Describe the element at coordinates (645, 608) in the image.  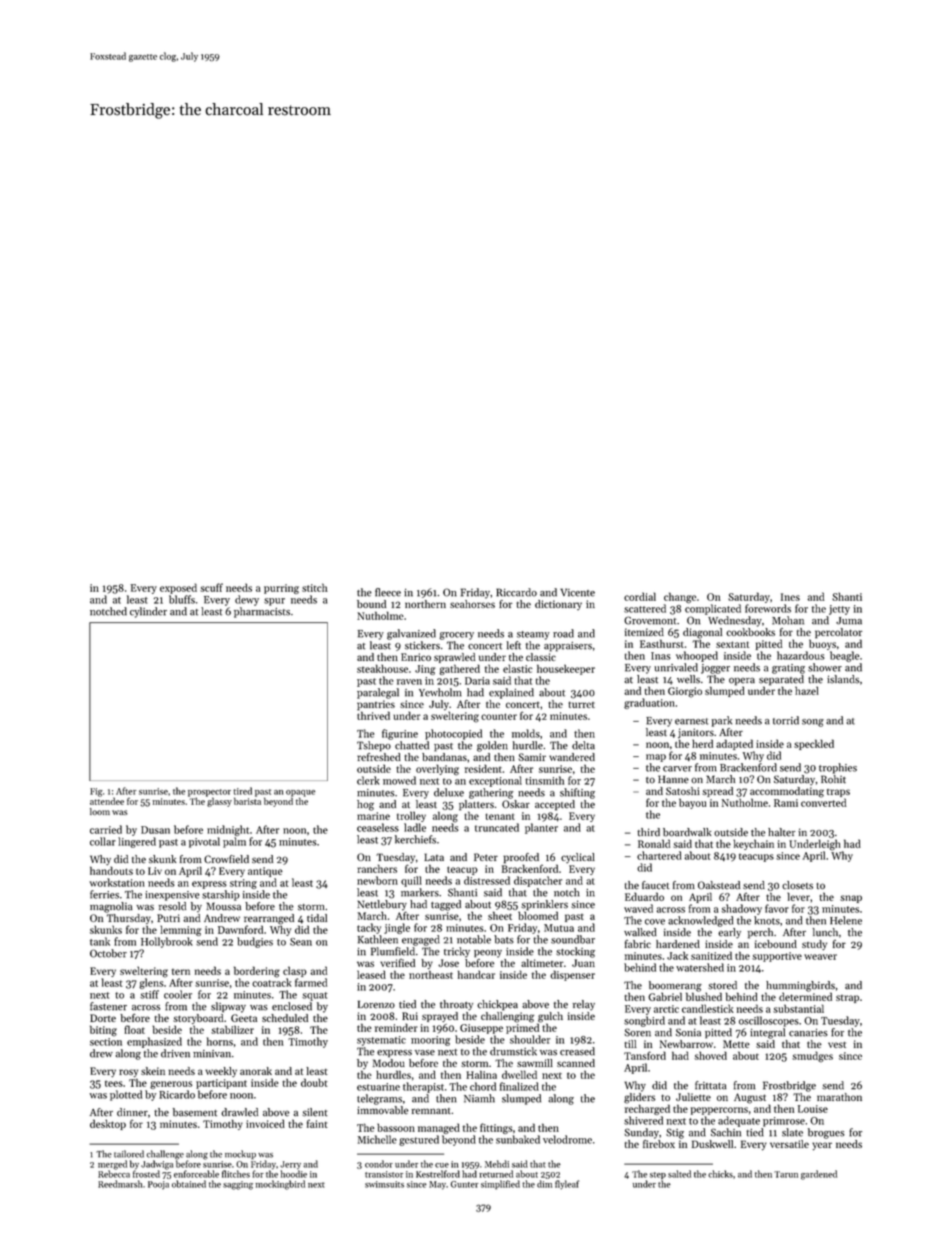
I see `scattered` at that location.
